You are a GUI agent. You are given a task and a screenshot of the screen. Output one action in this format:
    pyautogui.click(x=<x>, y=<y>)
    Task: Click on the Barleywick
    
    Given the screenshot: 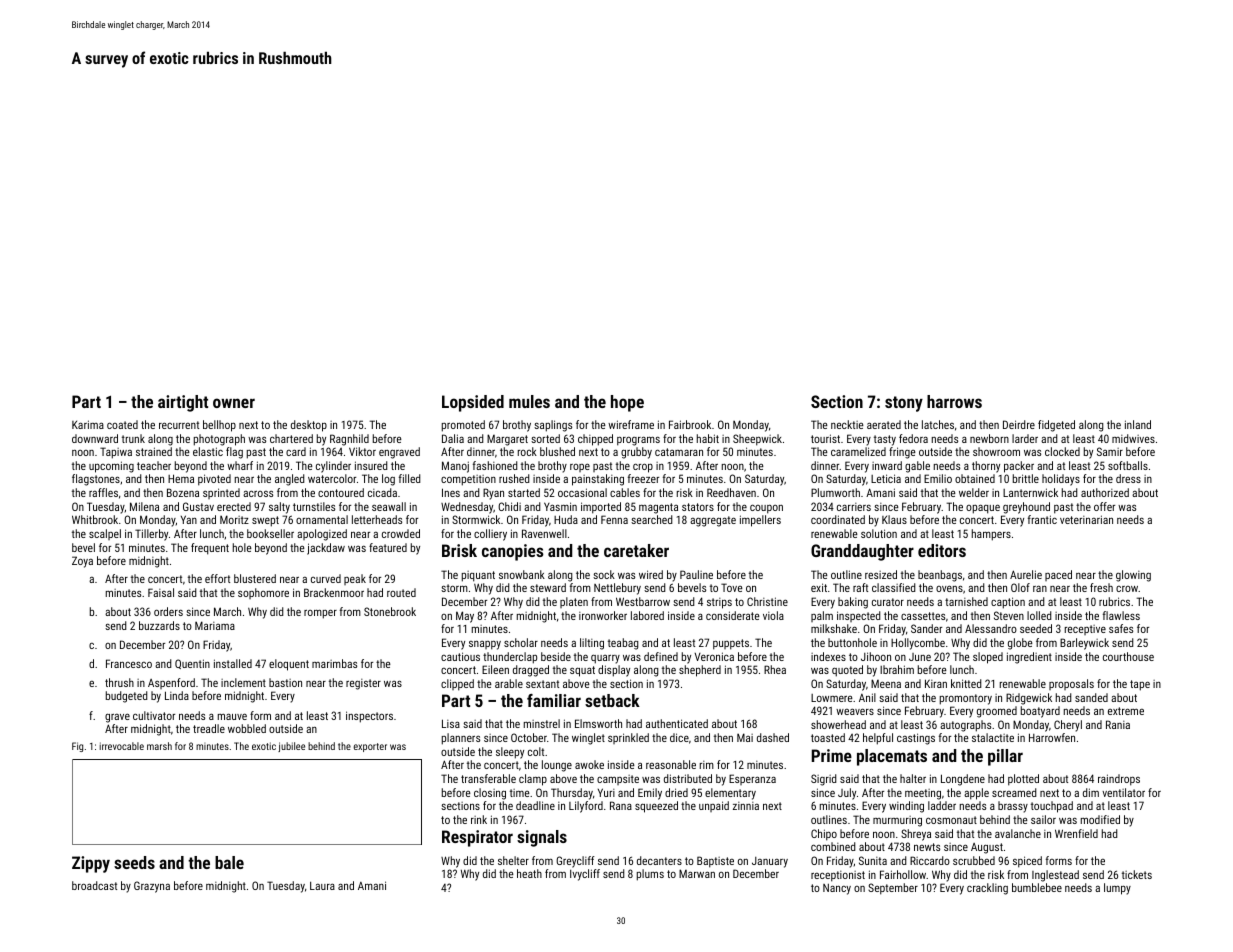 What is the action you would take?
    pyautogui.click(x=1084, y=644)
